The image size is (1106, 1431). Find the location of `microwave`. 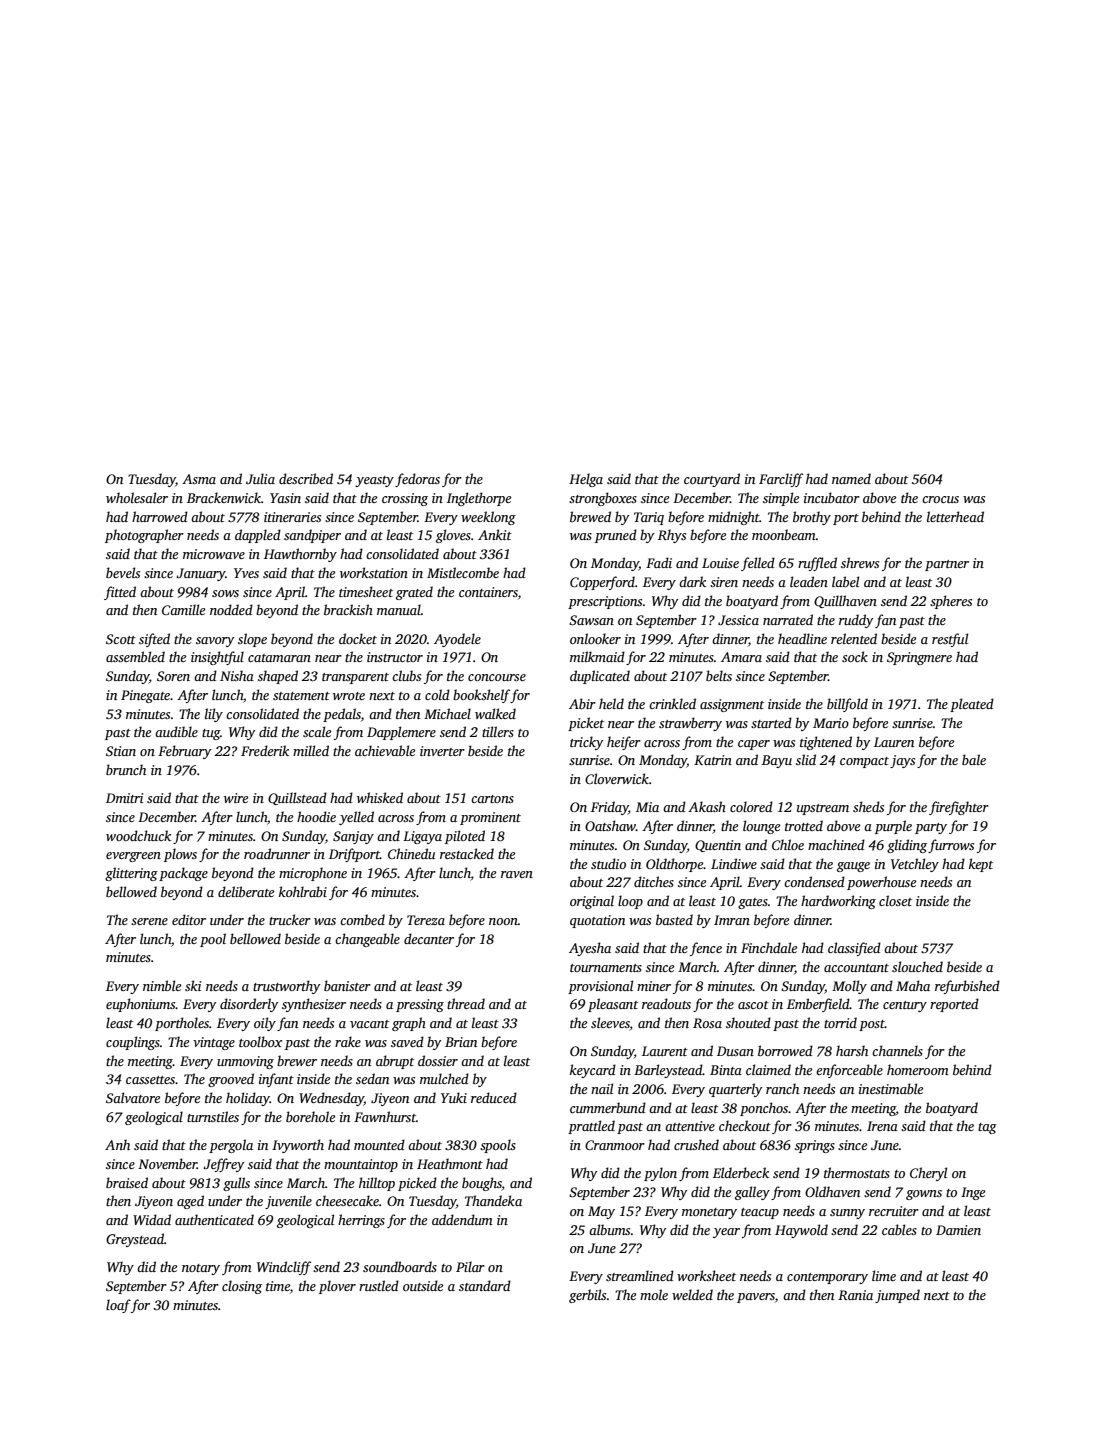

microwave is located at coordinates (214, 554).
